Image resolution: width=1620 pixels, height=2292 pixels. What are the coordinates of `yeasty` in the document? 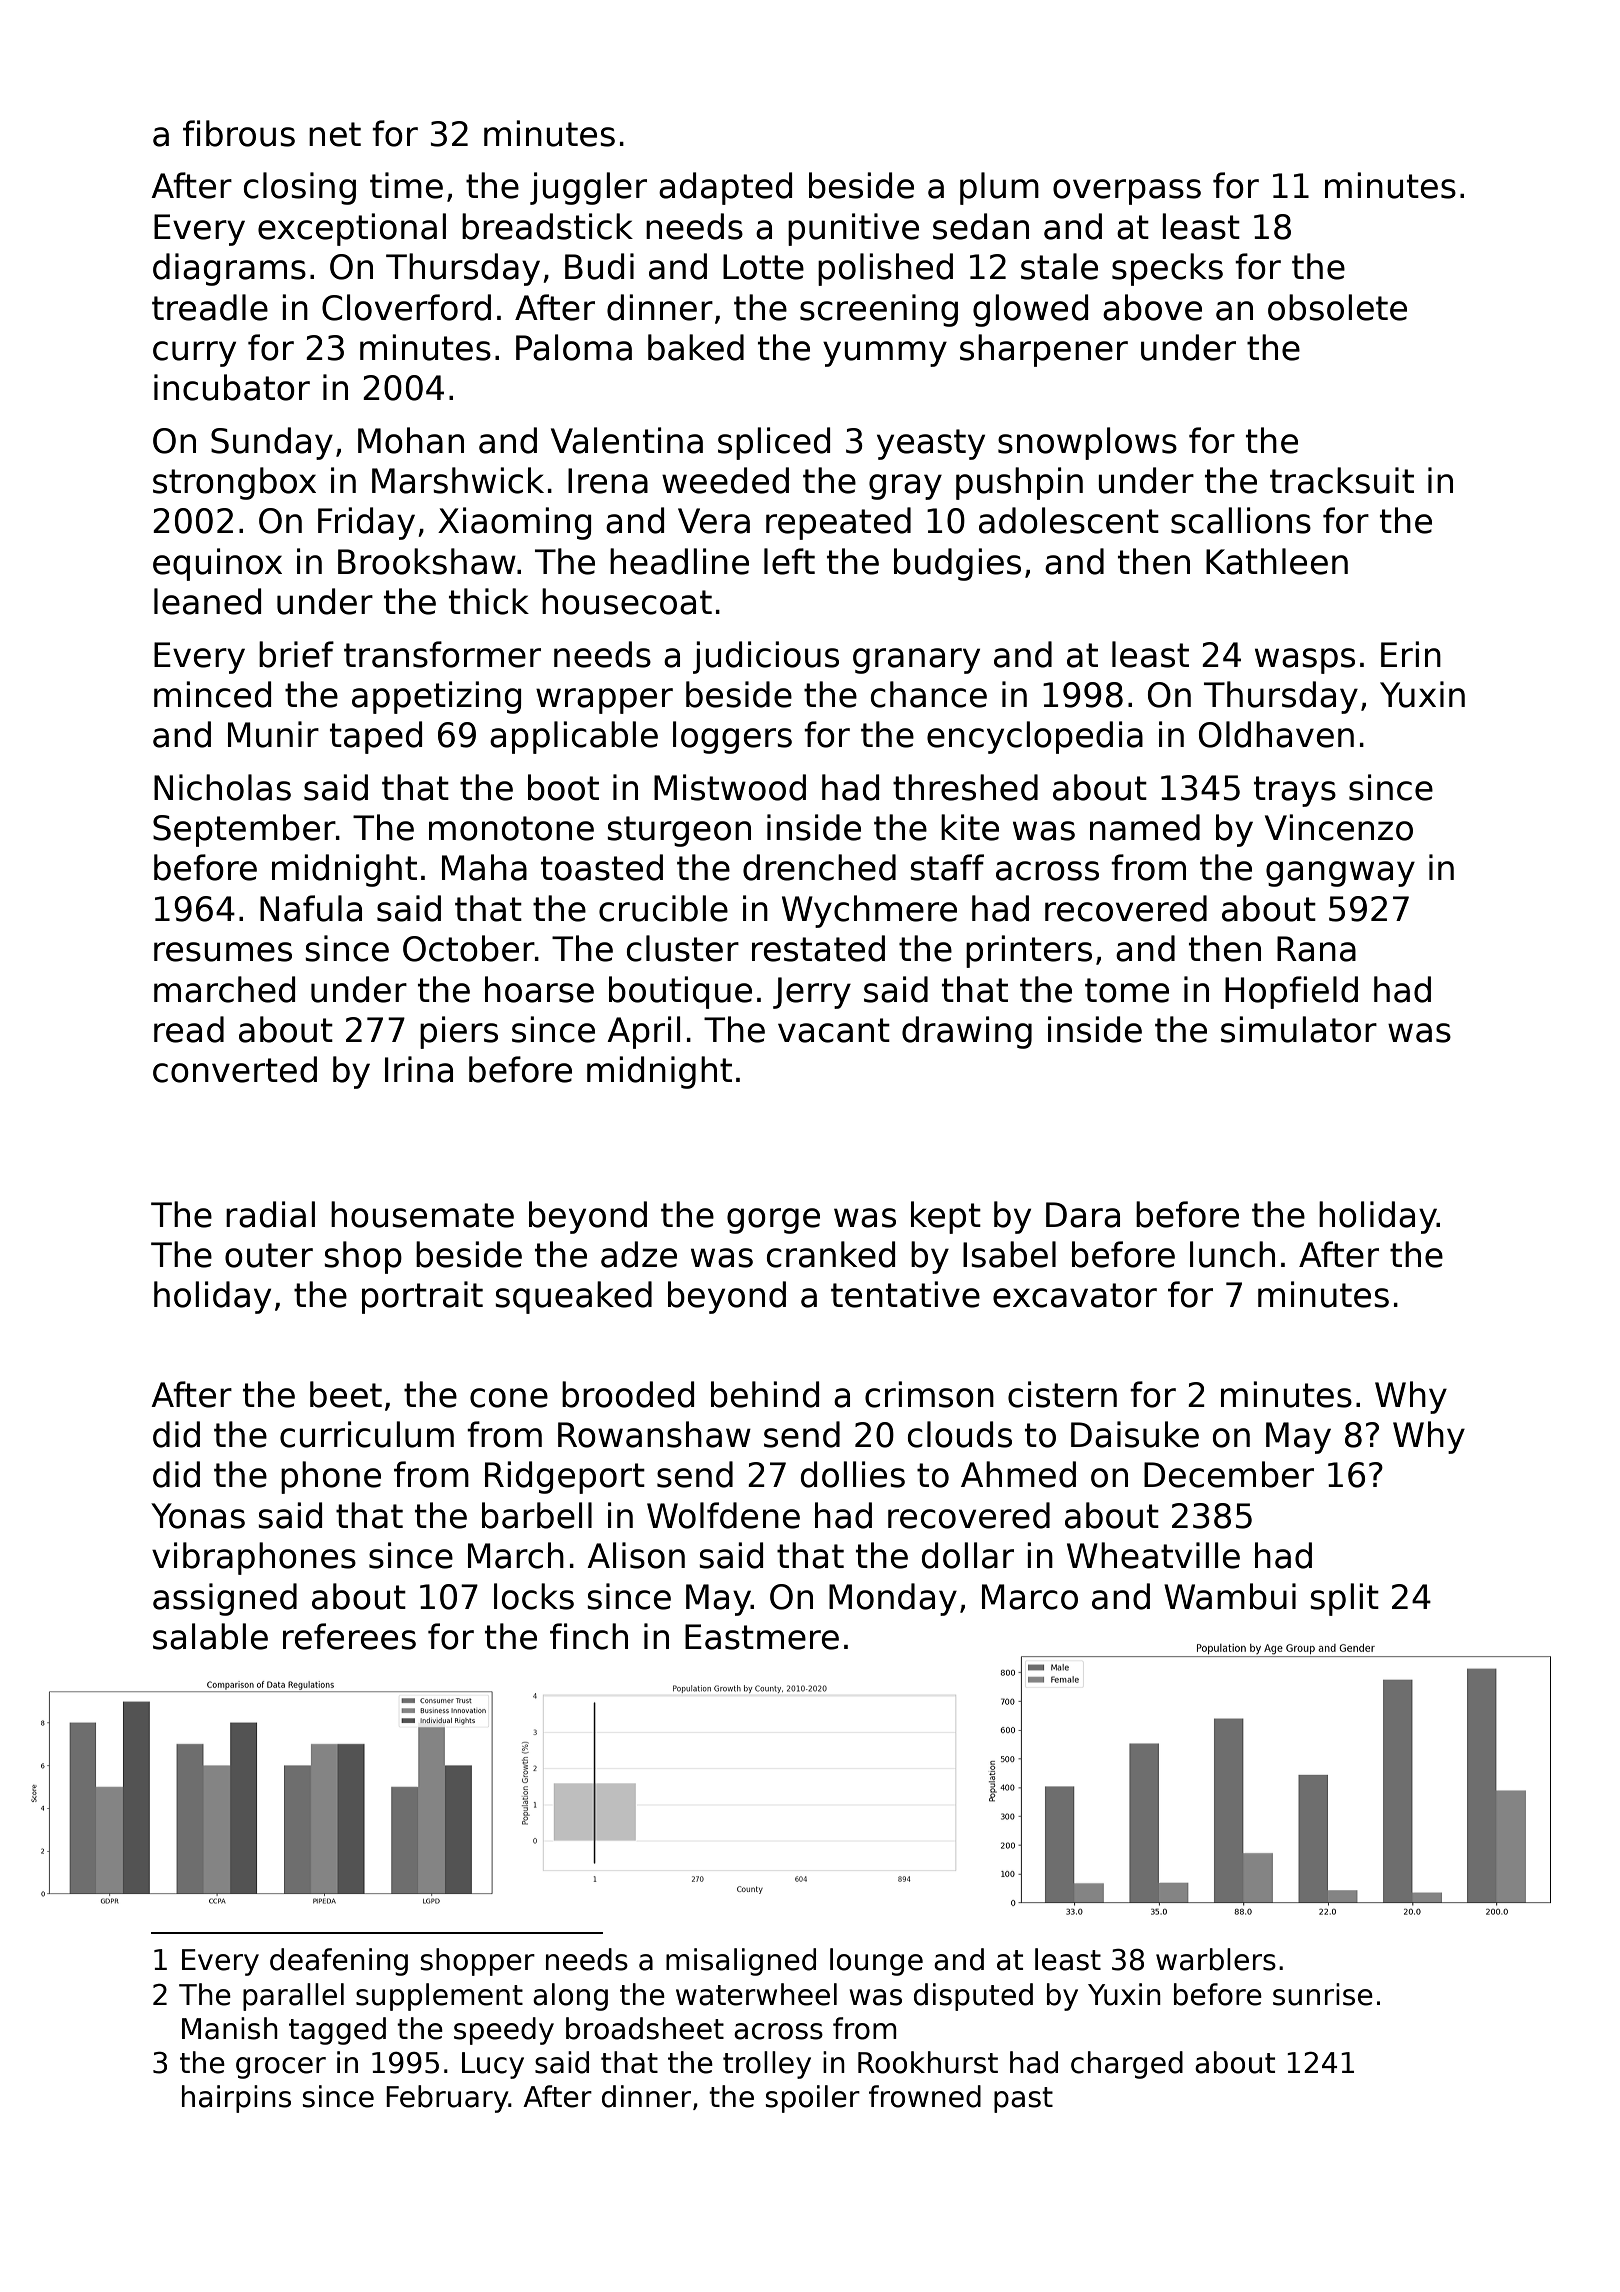 It's located at (931, 444).
